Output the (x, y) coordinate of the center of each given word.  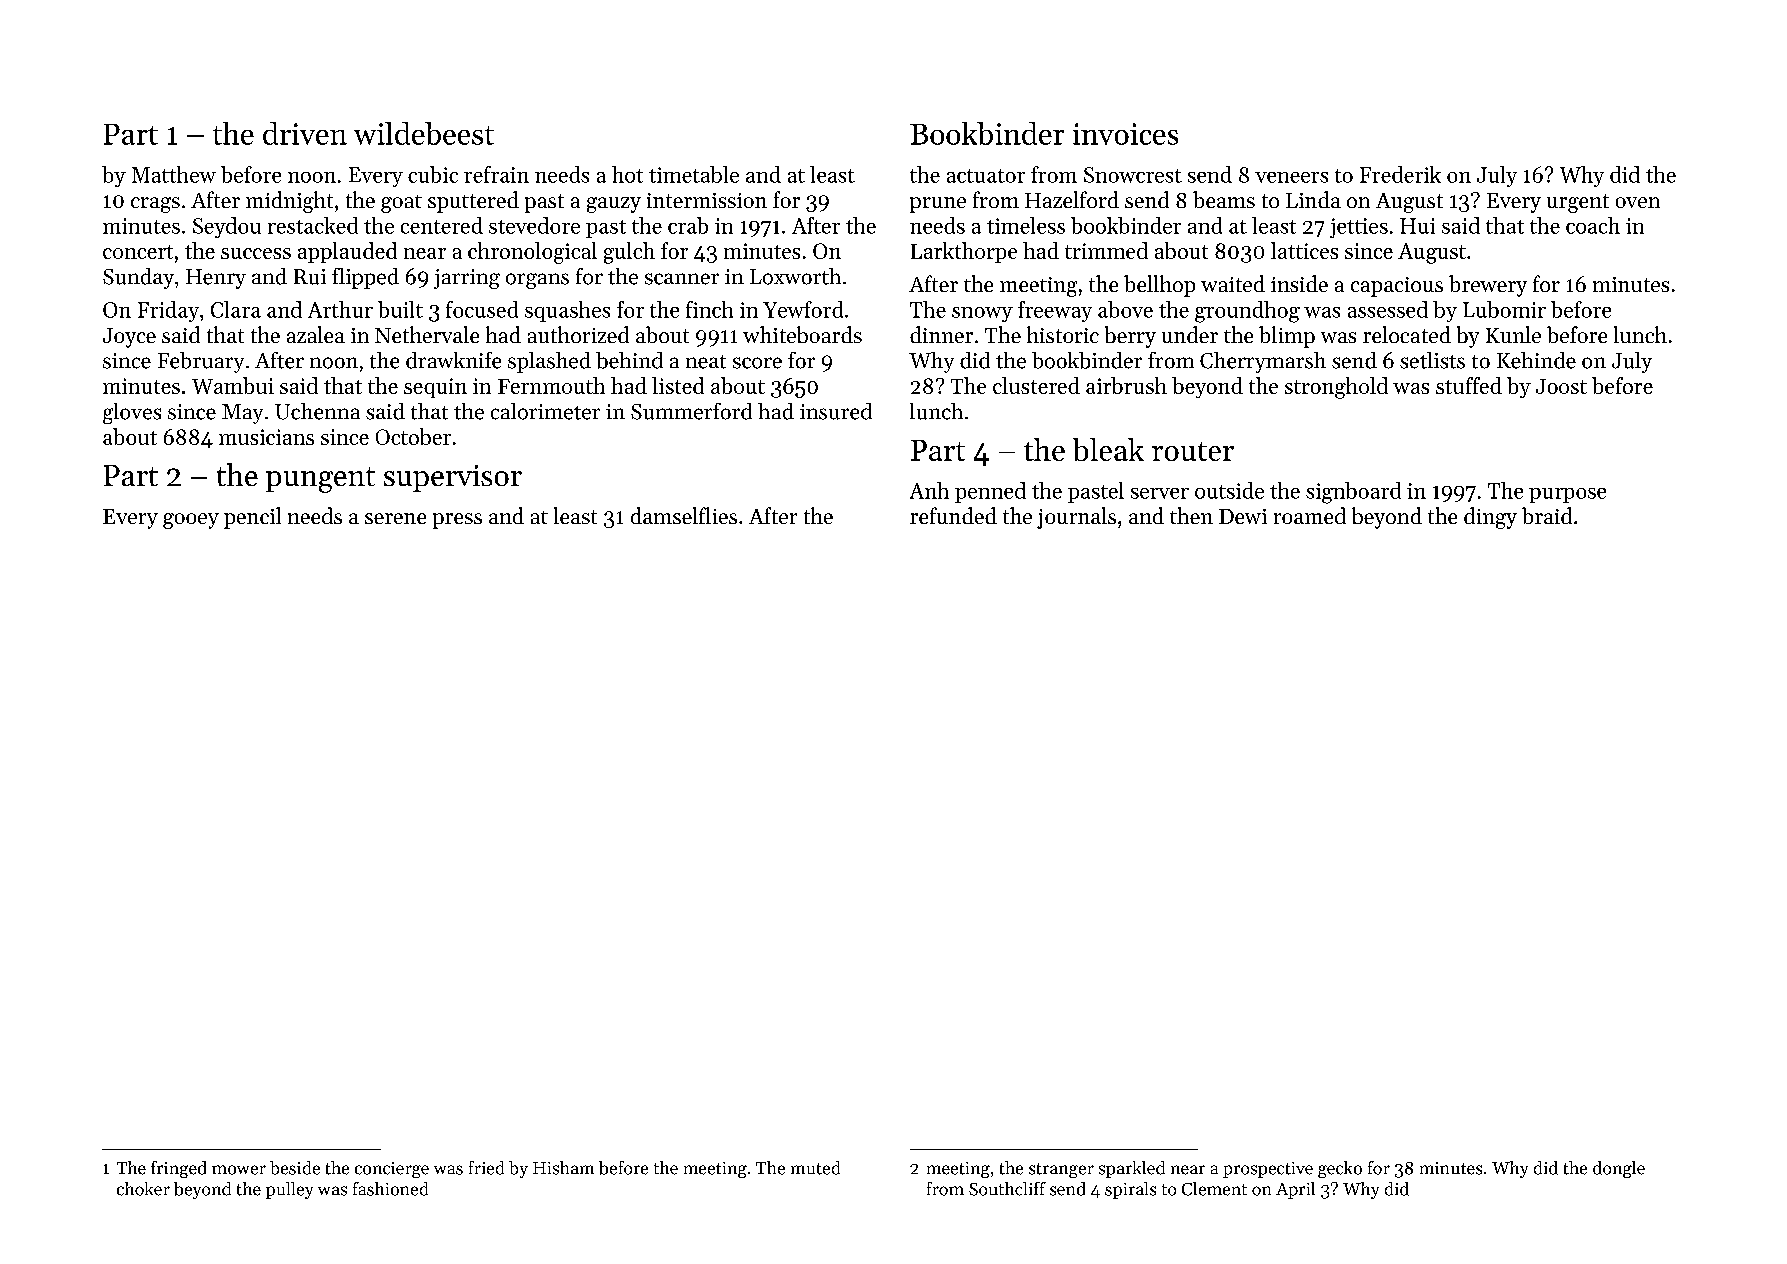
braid (1547, 515)
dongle (1619, 1169)
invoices (1125, 134)
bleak (1108, 449)
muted (815, 1168)
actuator (986, 176)
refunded (953, 515)
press (457, 521)
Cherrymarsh (1263, 362)
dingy (1490, 518)
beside (295, 1168)
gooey (191, 521)
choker (143, 1189)
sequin (435, 388)
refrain (496, 174)
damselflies (684, 515)
